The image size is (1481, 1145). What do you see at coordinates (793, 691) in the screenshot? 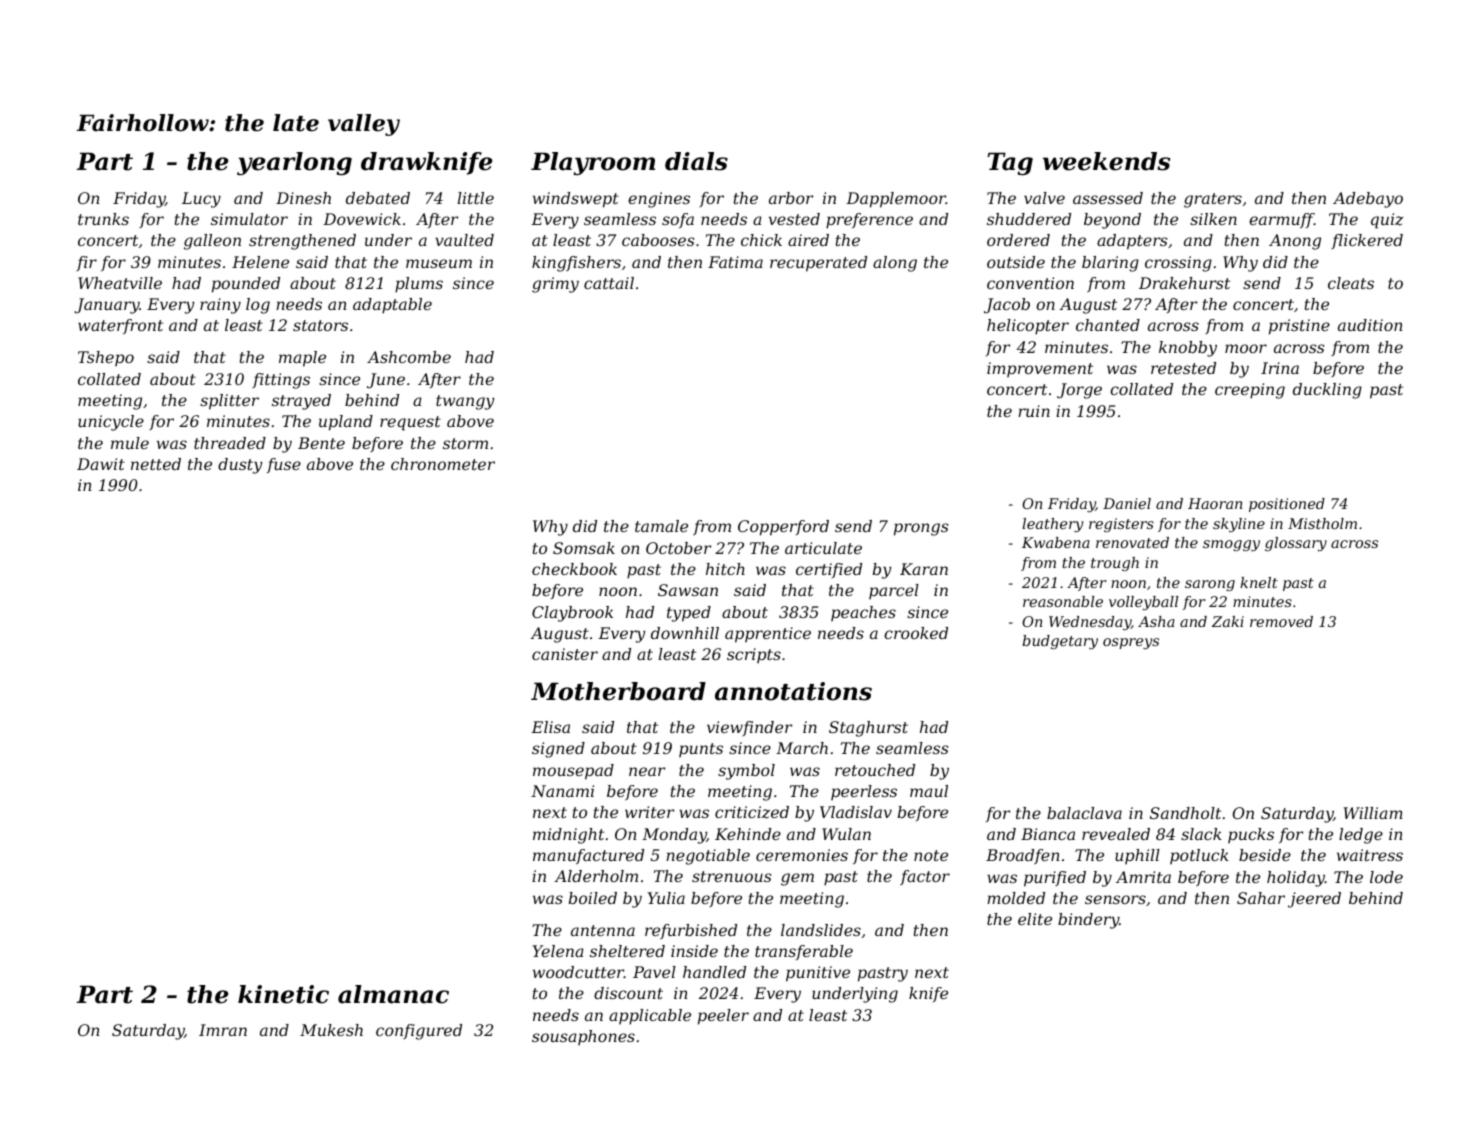
I see `annotations` at bounding box center [793, 691].
